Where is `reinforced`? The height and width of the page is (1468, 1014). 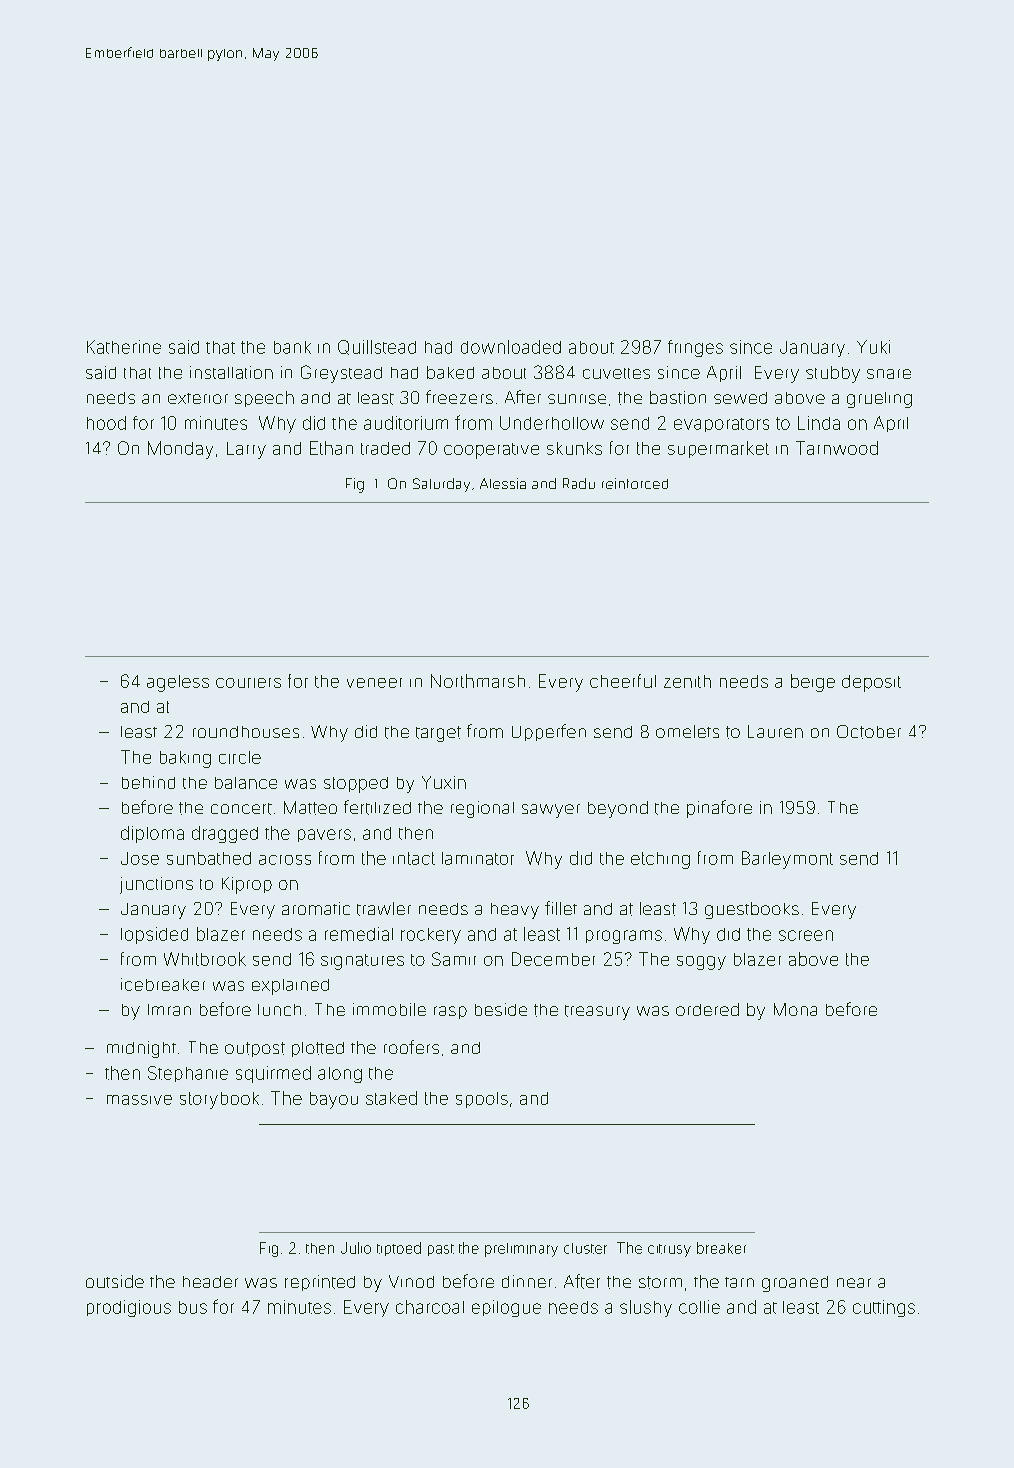 reinforced is located at coordinates (635, 483).
